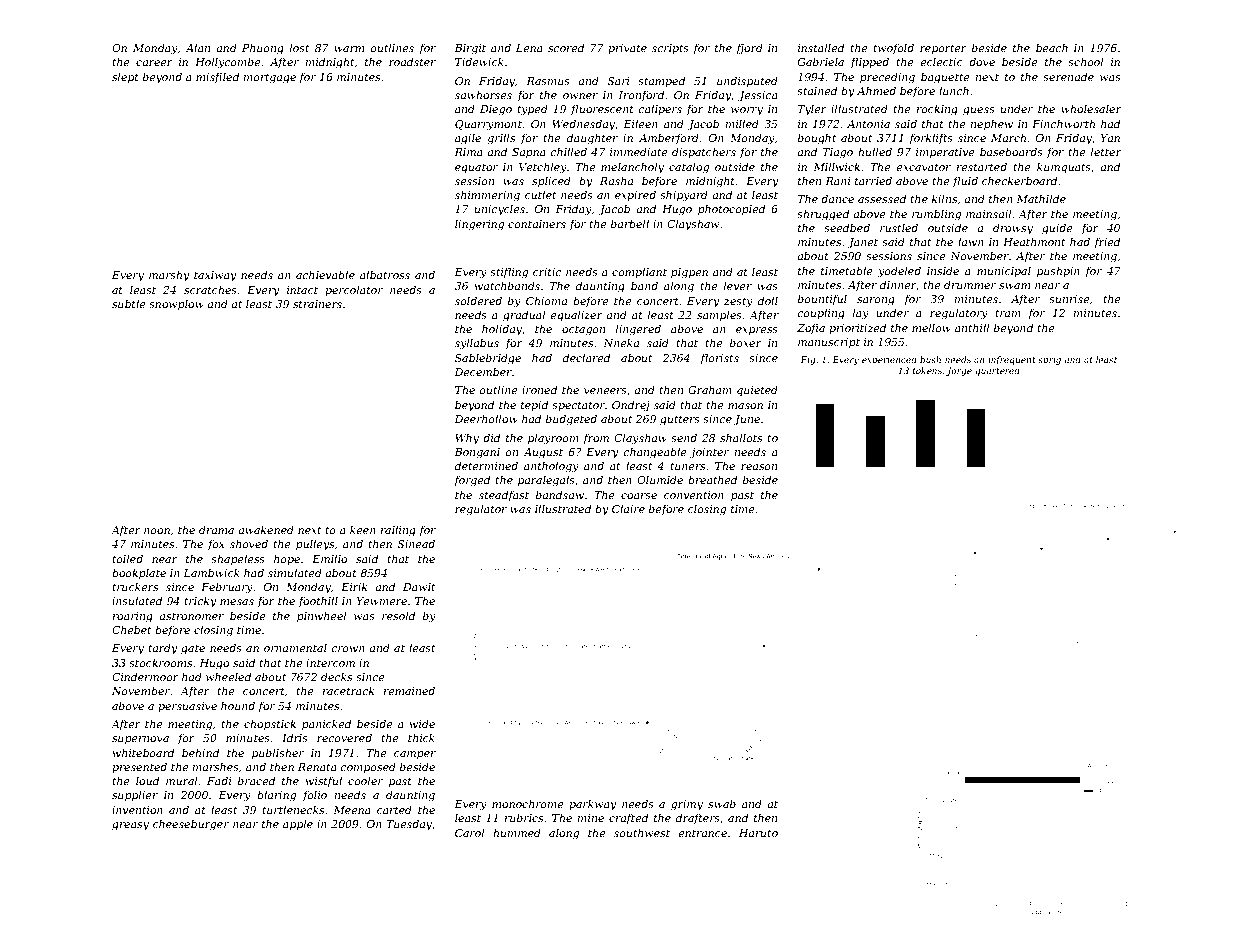 The image size is (1233, 952). I want to click on Carol, so click(470, 832).
